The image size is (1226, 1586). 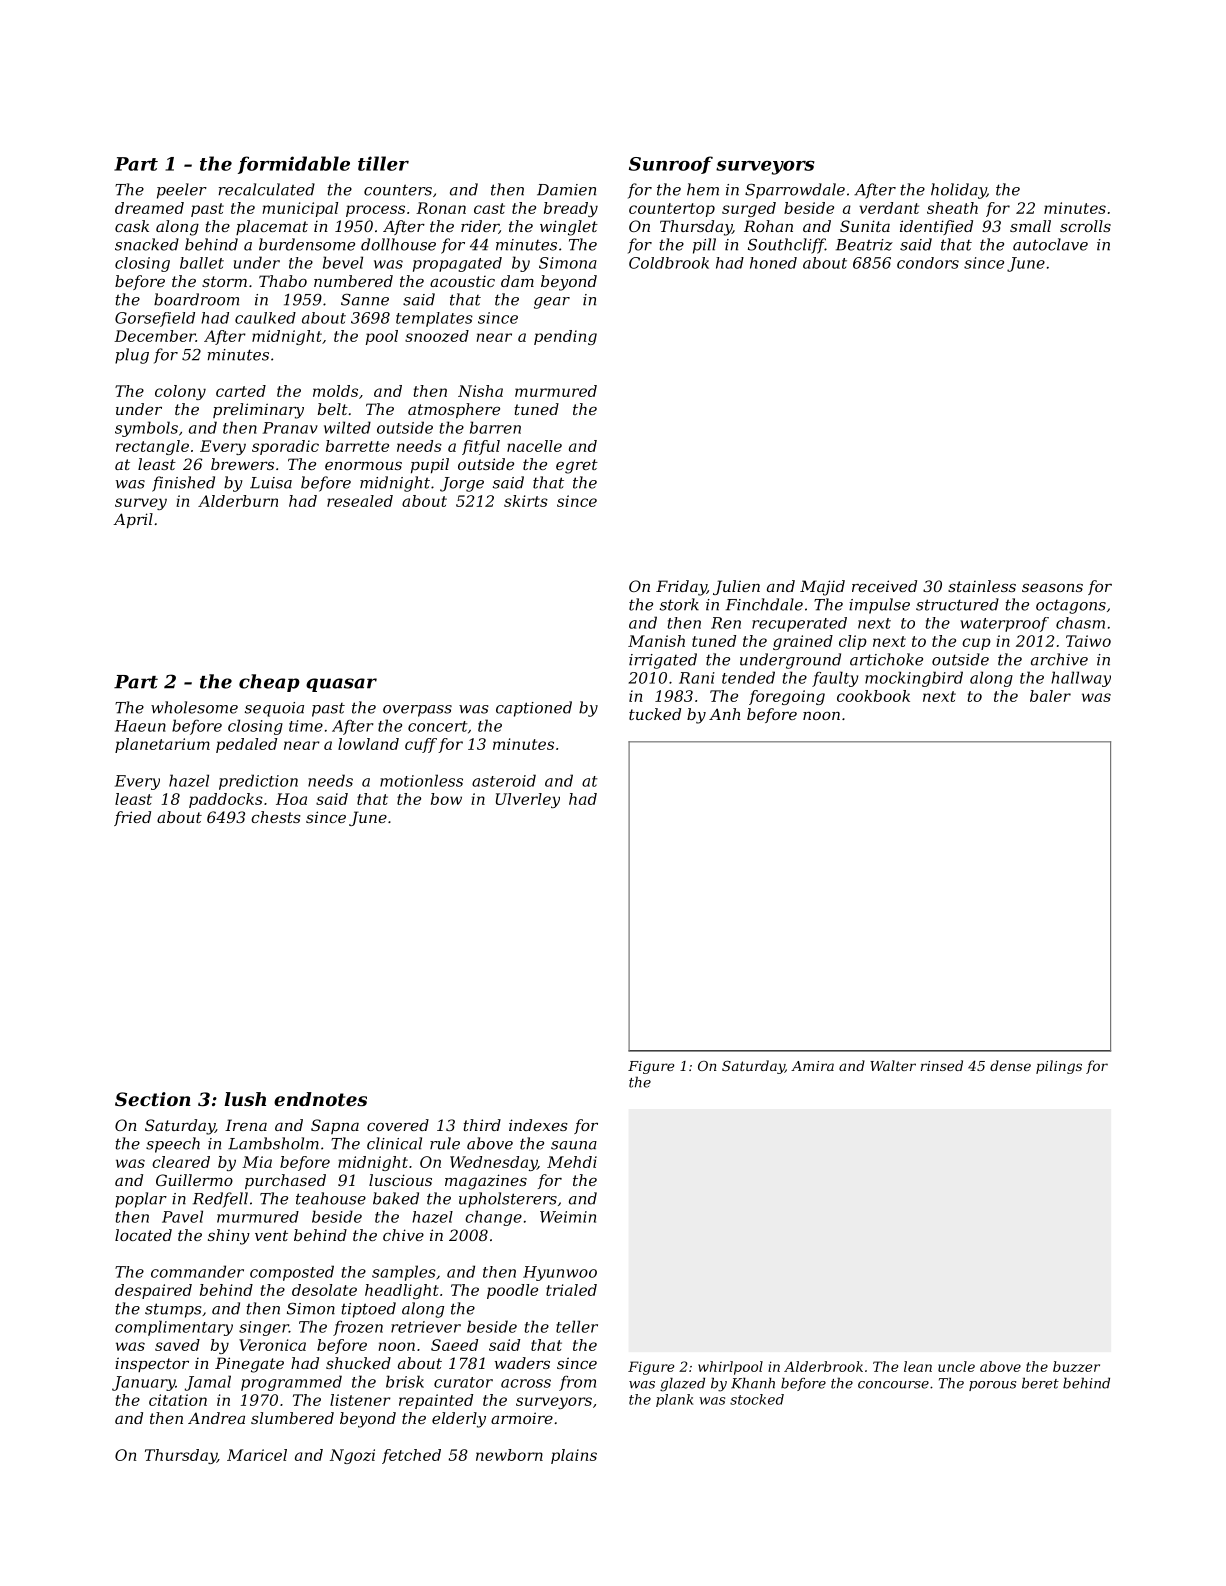 What do you see at coordinates (571, 1290) in the image?
I see `trialed` at bounding box center [571, 1290].
